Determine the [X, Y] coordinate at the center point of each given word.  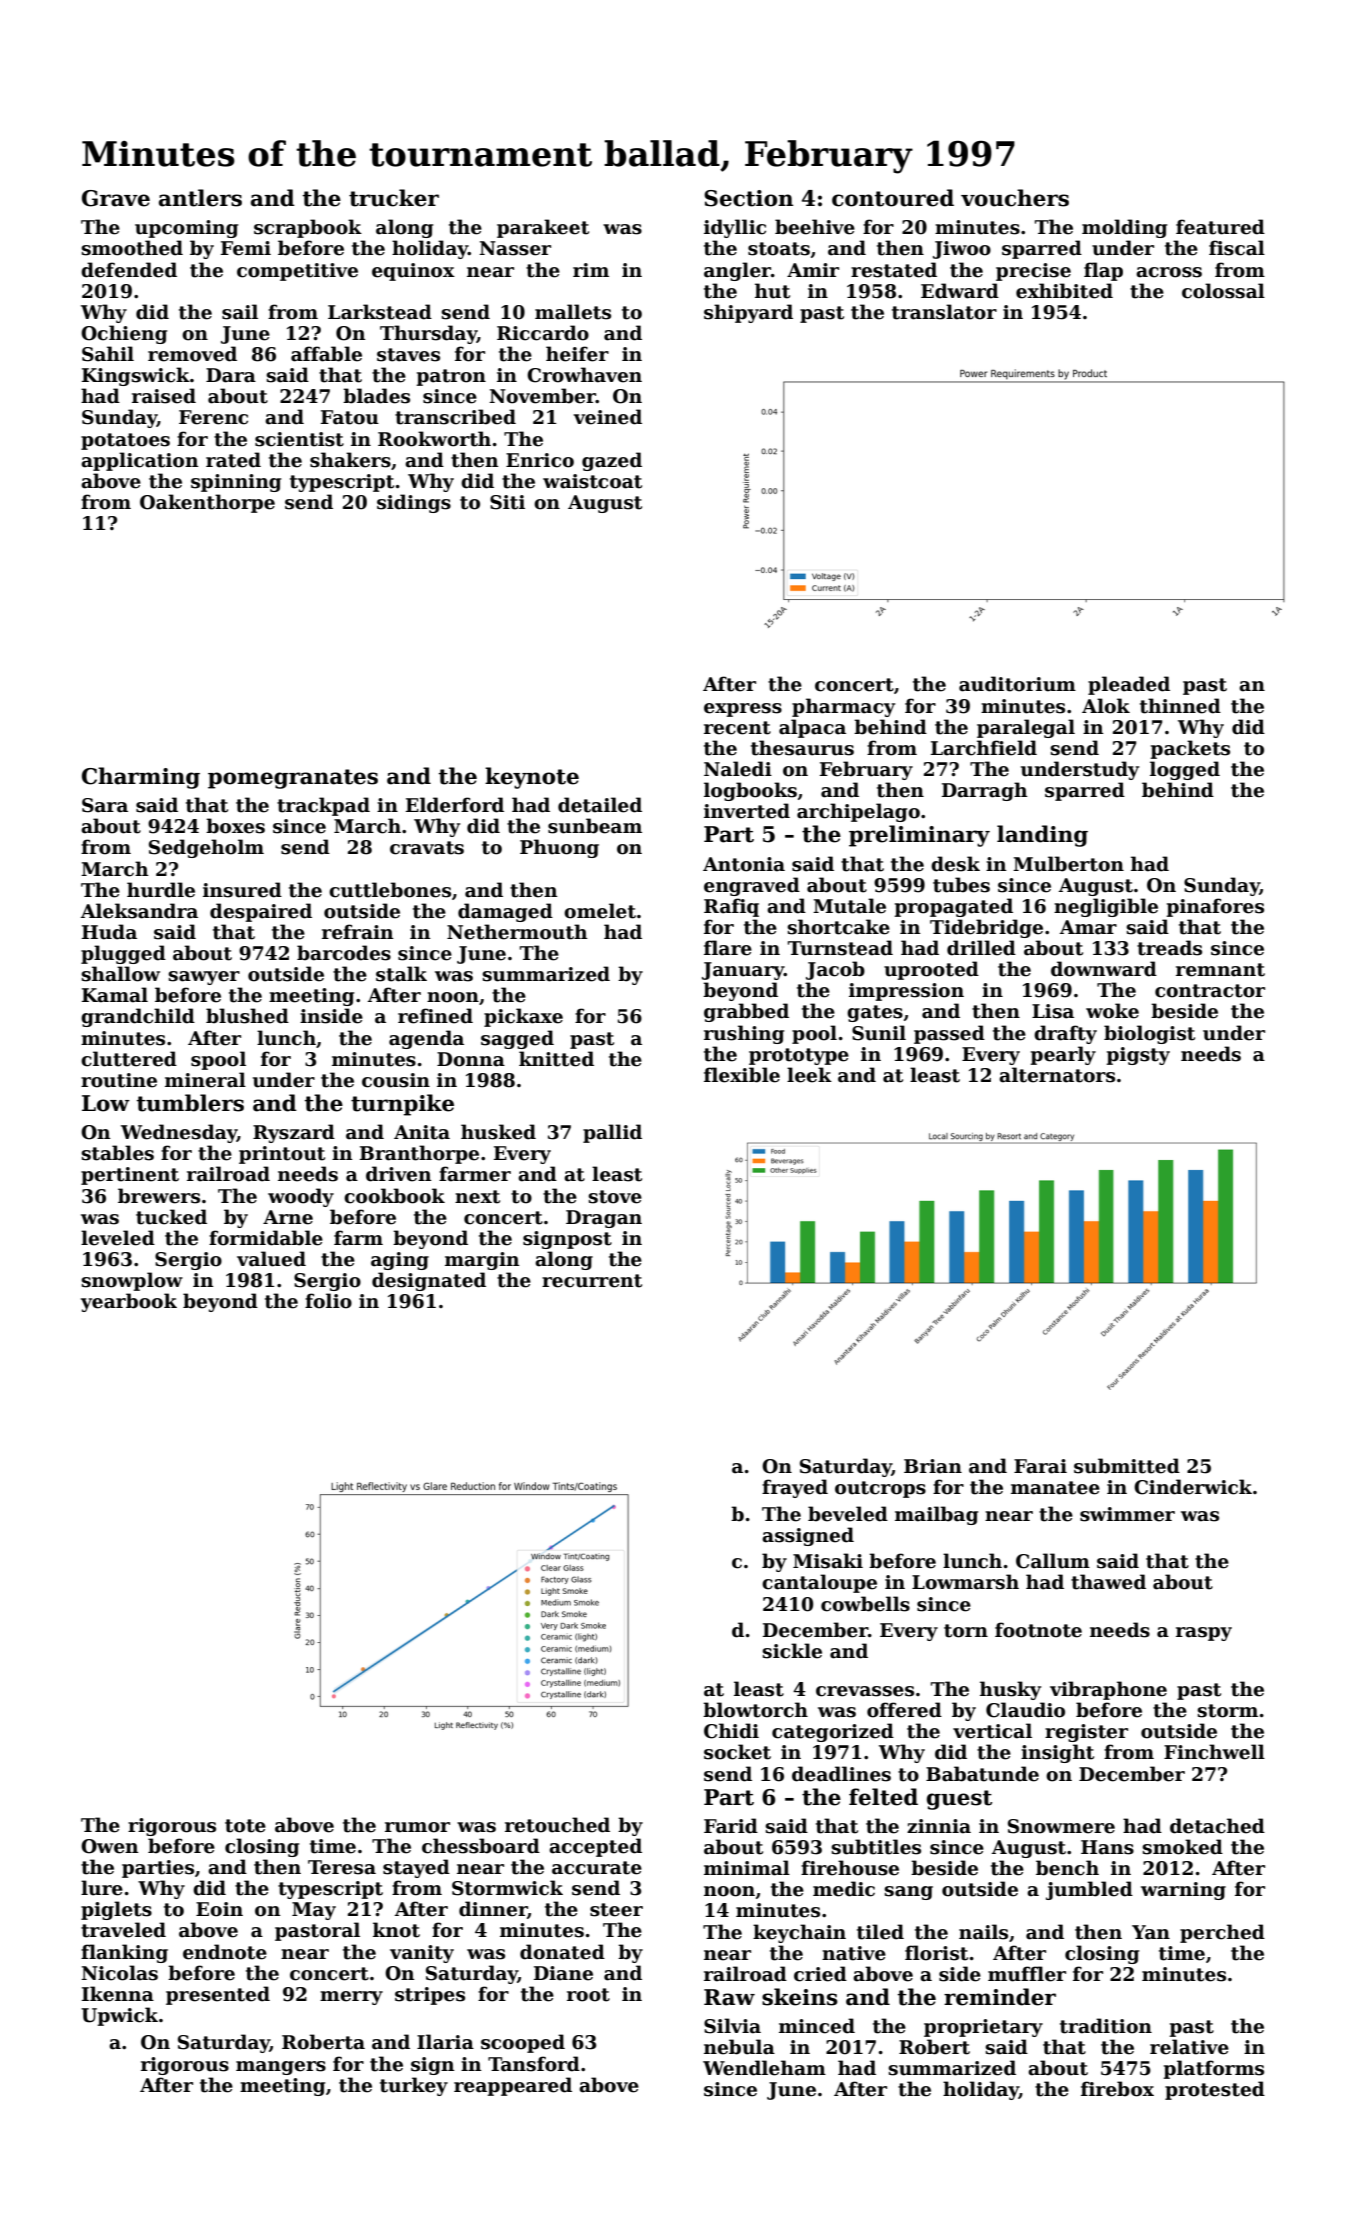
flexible [742, 1075]
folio [328, 1301]
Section [748, 198]
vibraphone [1108, 1690]
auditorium [1017, 684]
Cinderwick [1193, 1487]
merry [351, 1998]
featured [1220, 227]
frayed [795, 1488]
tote [245, 1826]
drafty [1065, 1034]
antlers [200, 198]
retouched [557, 1825]
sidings [414, 503]
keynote [532, 778]
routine [119, 1080]
